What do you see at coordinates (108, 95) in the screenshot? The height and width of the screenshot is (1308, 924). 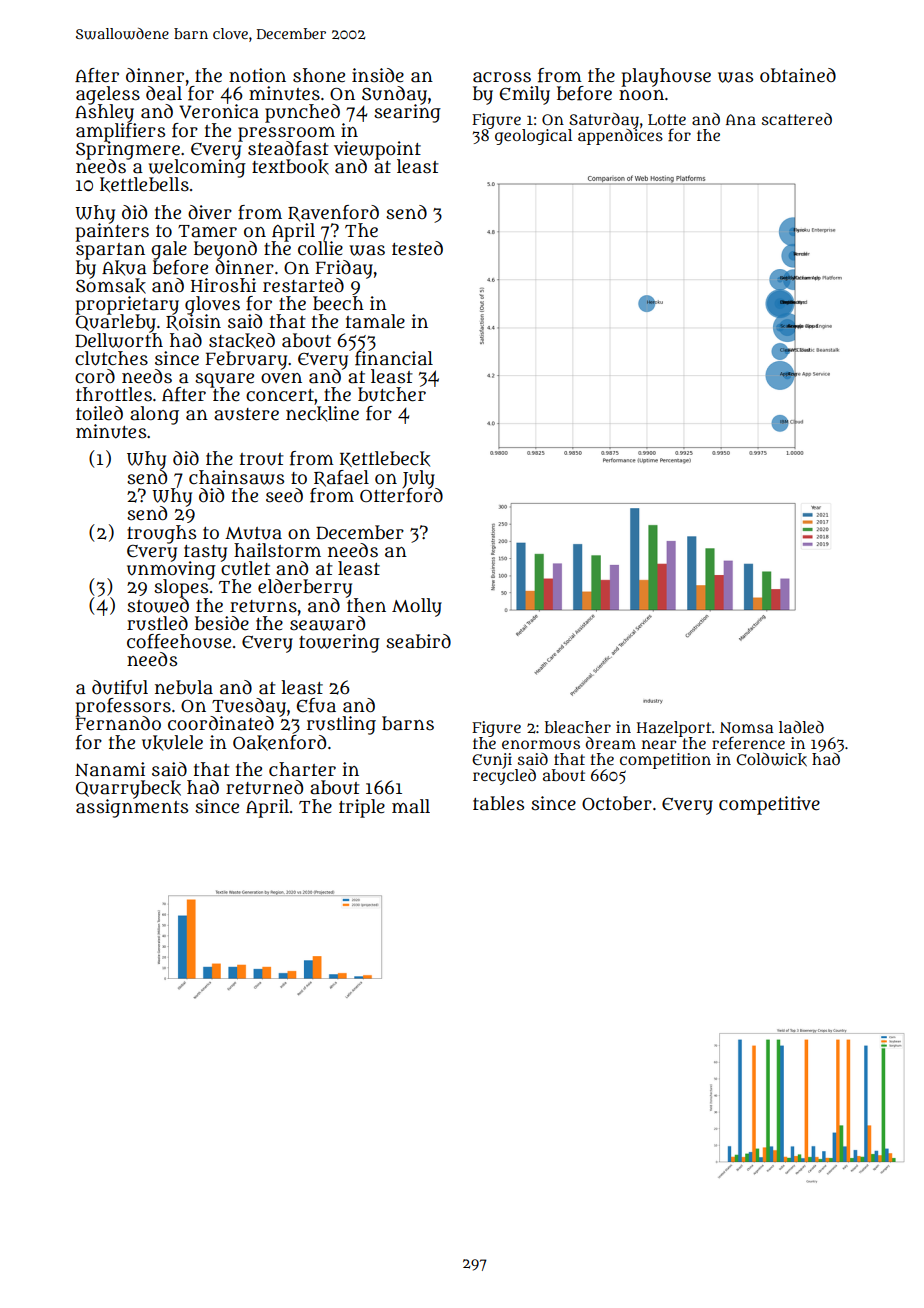 I see `ageless` at bounding box center [108, 95].
